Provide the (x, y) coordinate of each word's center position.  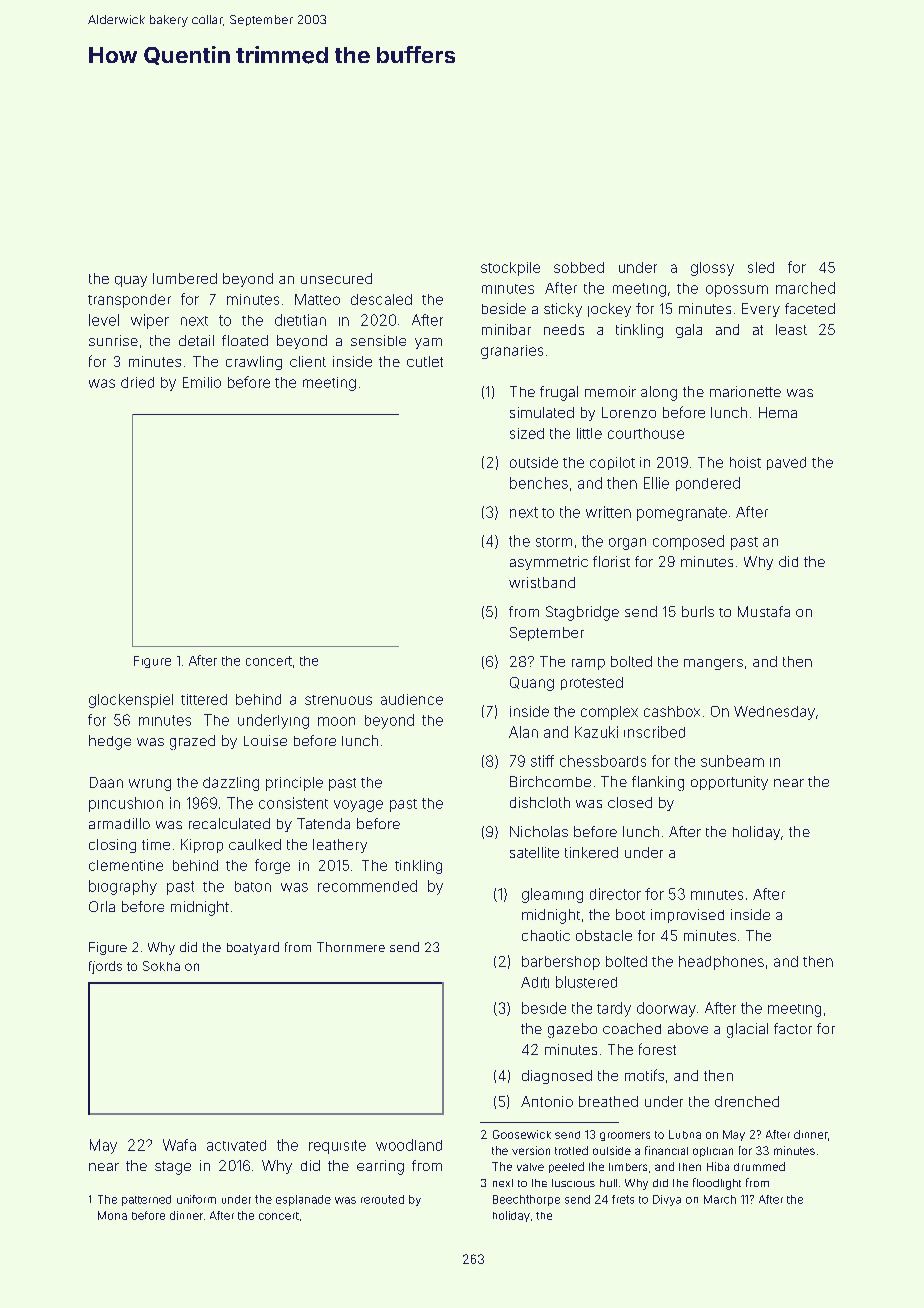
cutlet (425, 361)
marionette (745, 391)
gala (689, 331)
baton (253, 886)
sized (527, 433)
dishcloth (540, 802)
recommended (367, 886)
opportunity (729, 783)
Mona (112, 1215)
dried (137, 382)
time (156, 844)
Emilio (202, 382)
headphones (721, 963)
